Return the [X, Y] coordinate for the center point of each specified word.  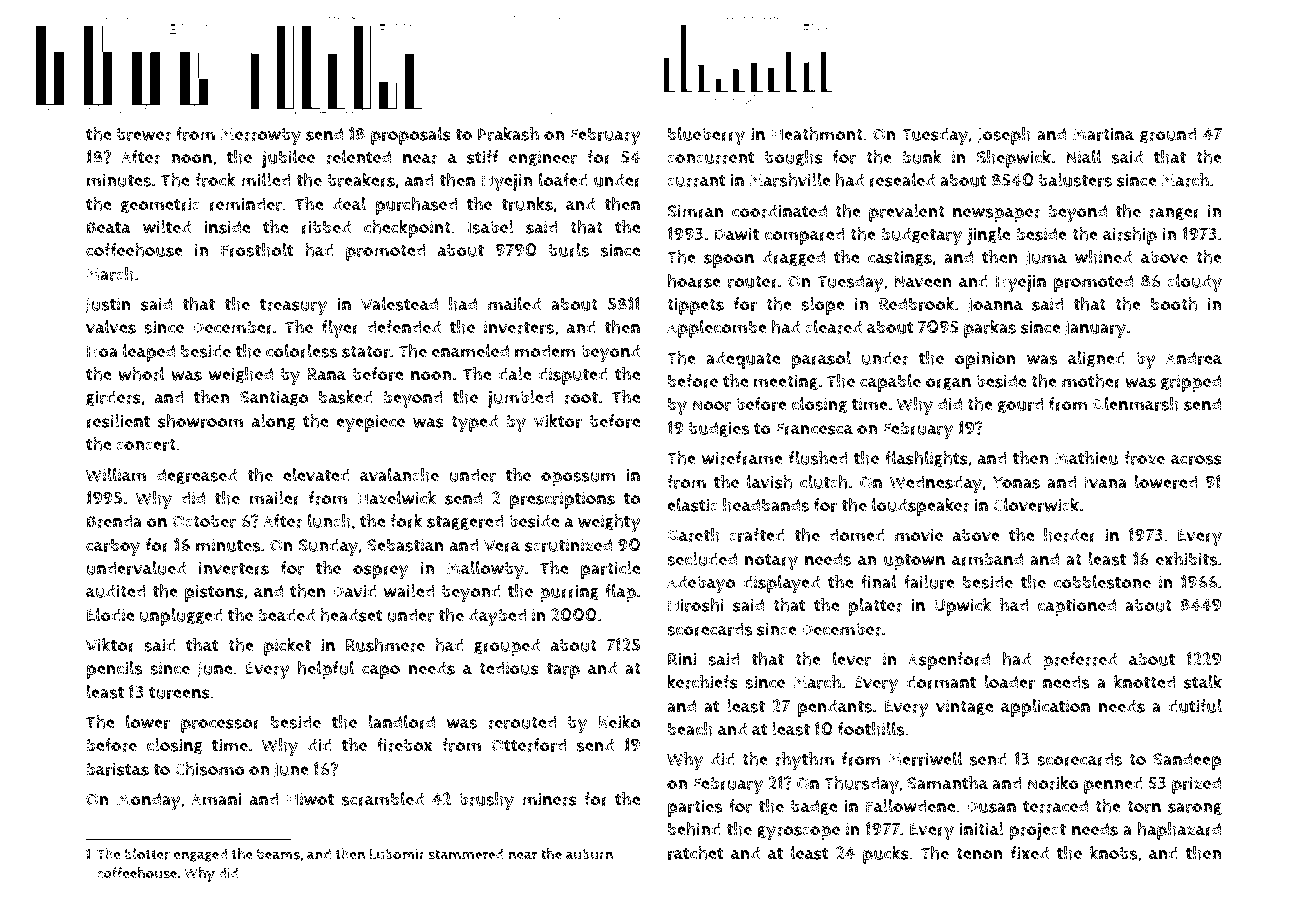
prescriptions [562, 500]
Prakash [508, 134]
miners [549, 799]
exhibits [1186, 559]
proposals [411, 136]
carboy [113, 547]
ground [1168, 135]
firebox [405, 745]
